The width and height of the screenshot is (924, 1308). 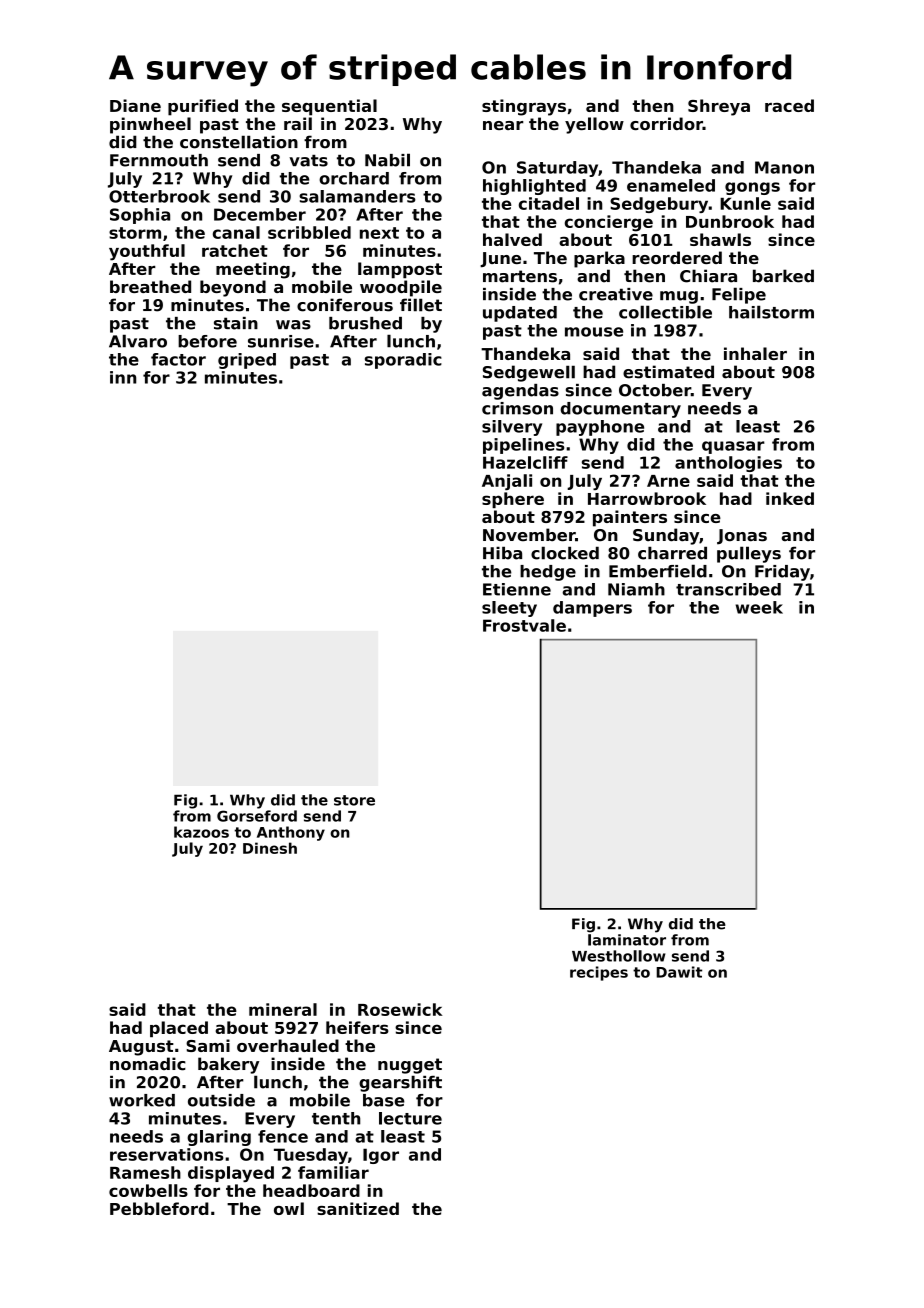 What do you see at coordinates (619, 956) in the screenshot?
I see `Westhollow` at bounding box center [619, 956].
